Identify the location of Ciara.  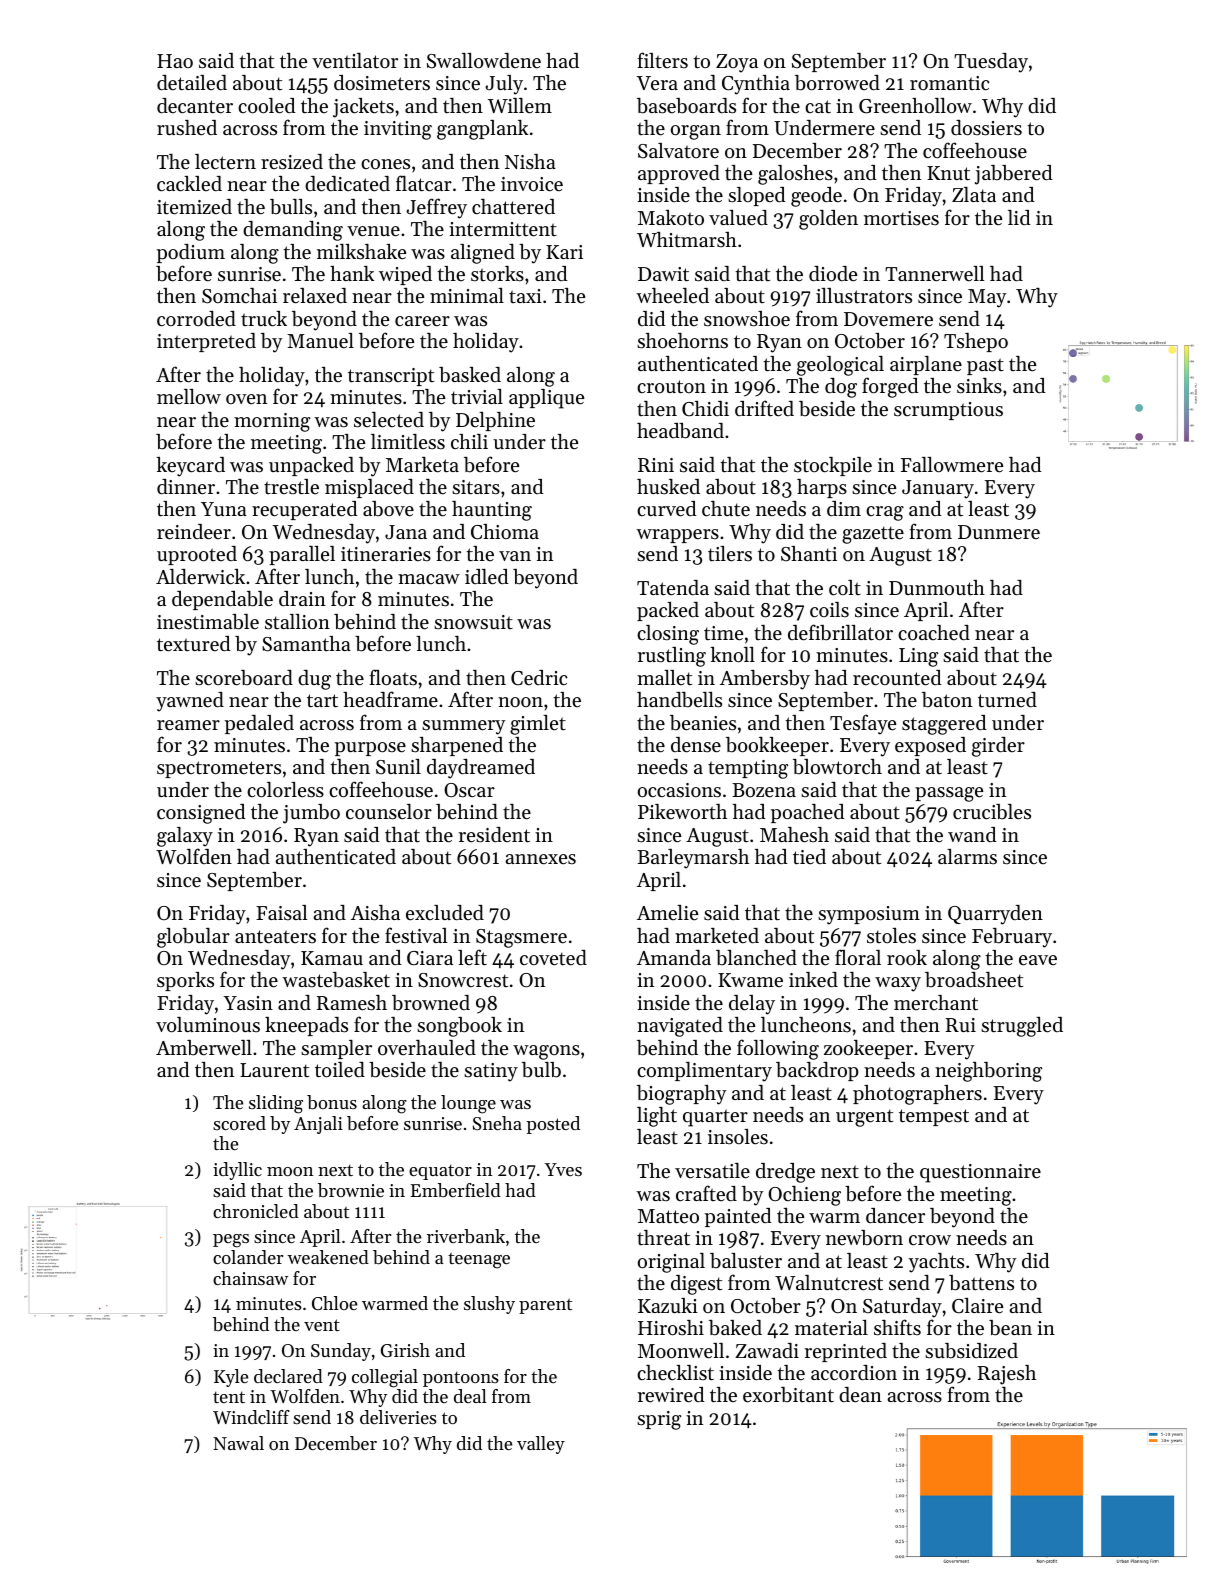
(430, 958).
